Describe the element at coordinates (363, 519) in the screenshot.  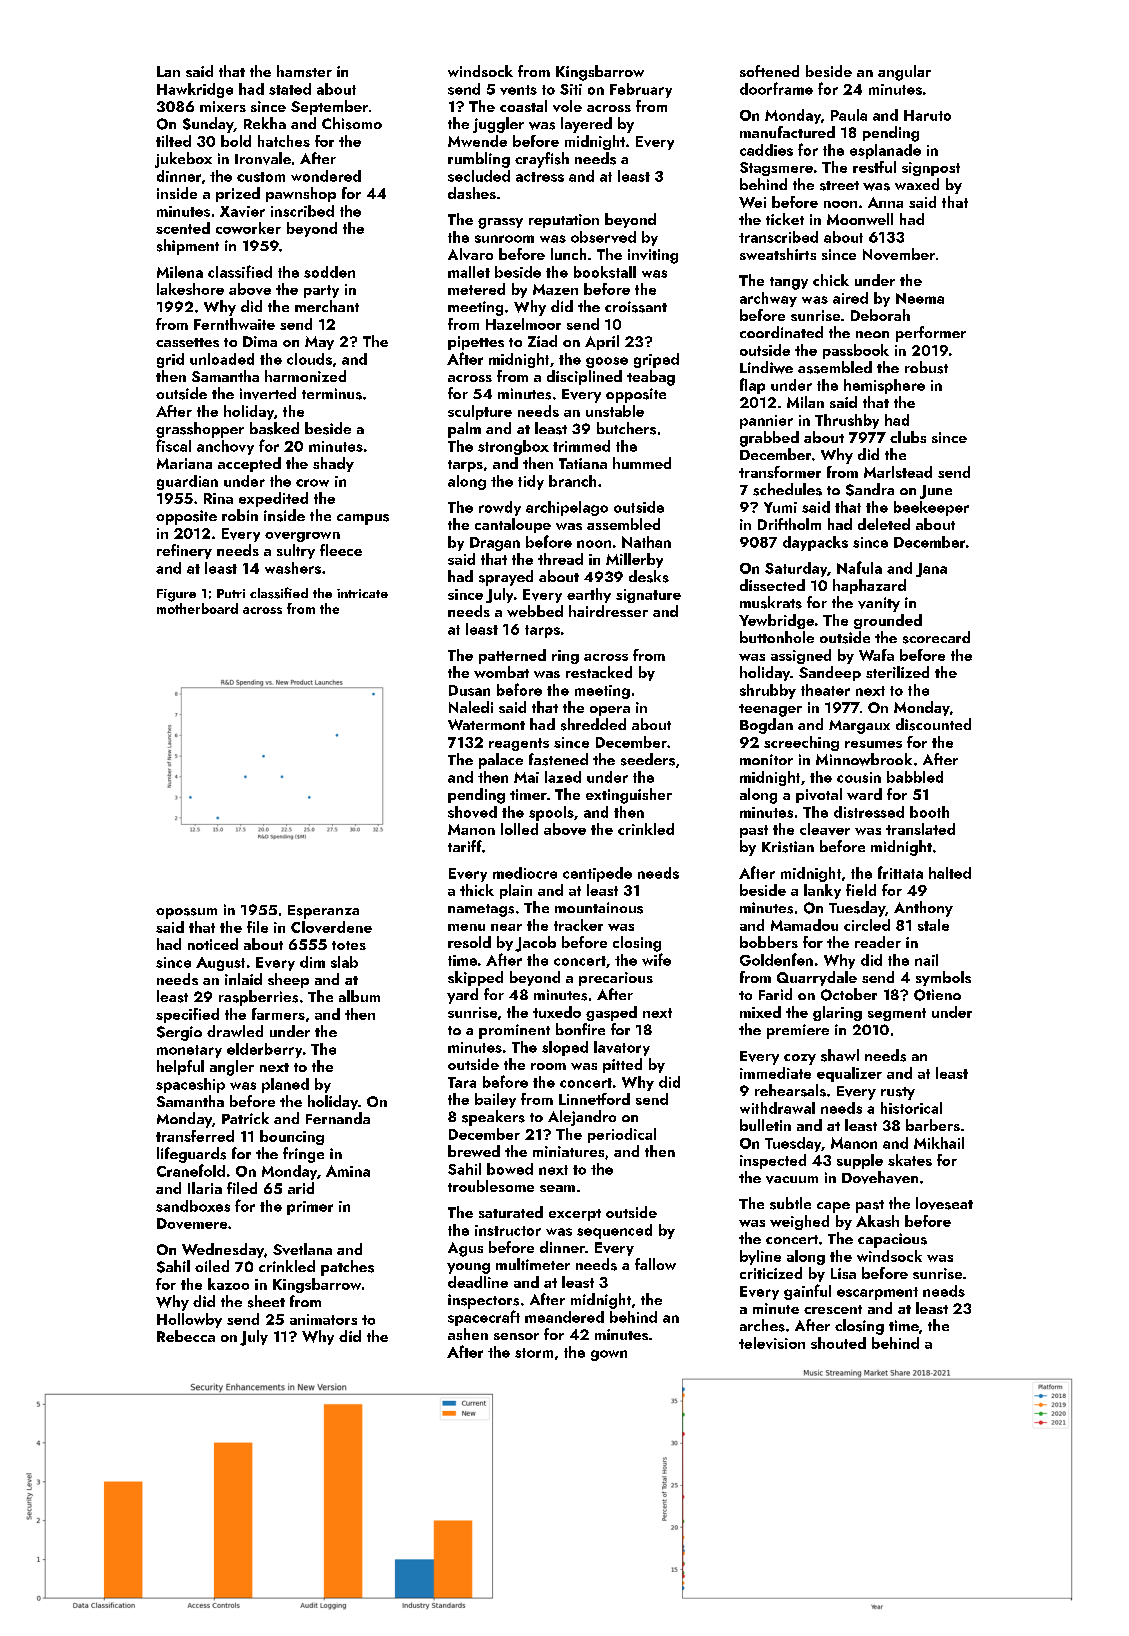
I see `campus` at that location.
